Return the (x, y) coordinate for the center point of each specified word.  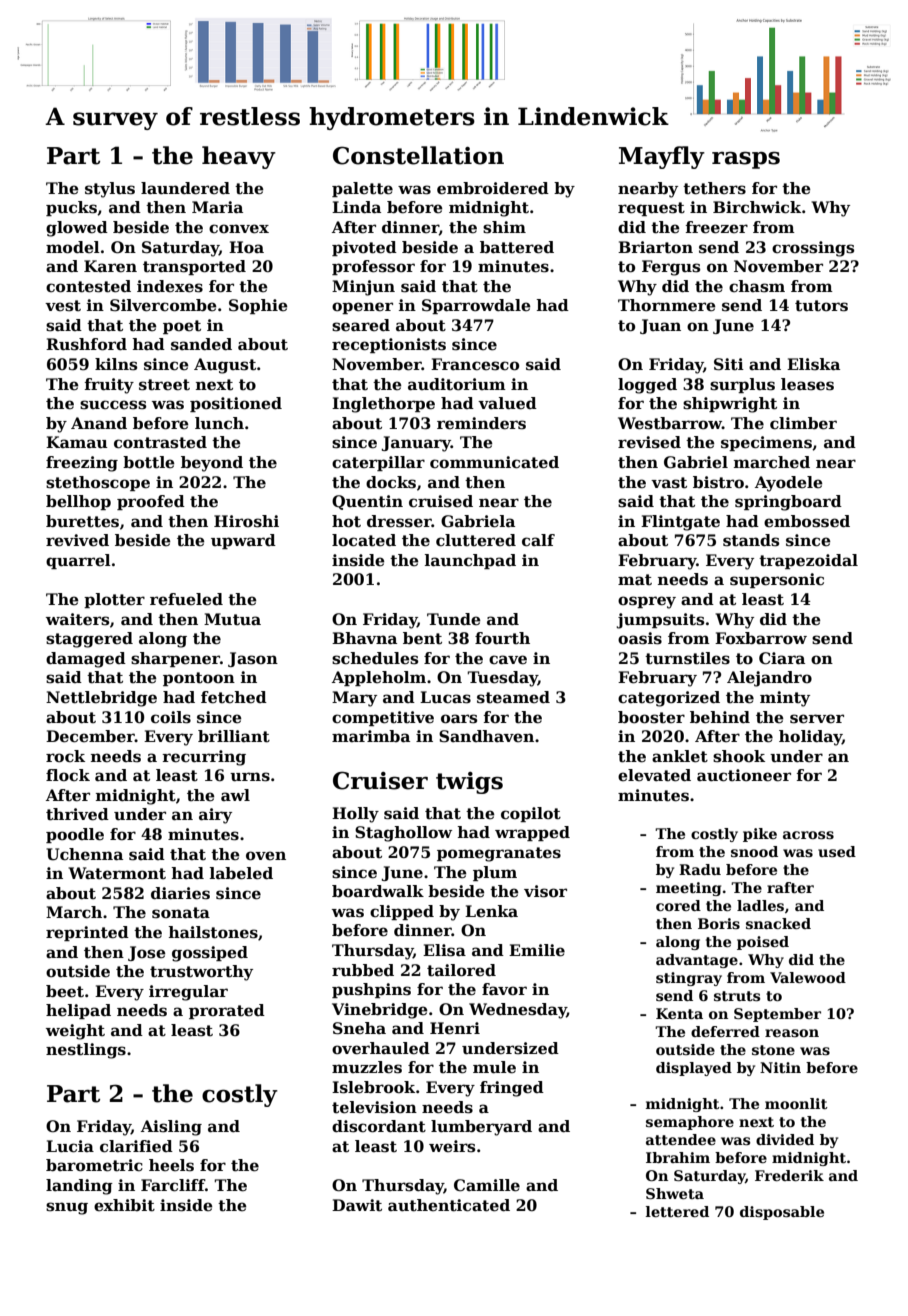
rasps (746, 160)
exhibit (124, 1205)
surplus (742, 385)
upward (243, 541)
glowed (77, 229)
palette (362, 189)
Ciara (782, 658)
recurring (204, 758)
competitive (383, 718)
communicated (494, 462)
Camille (487, 1185)
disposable (782, 1213)
